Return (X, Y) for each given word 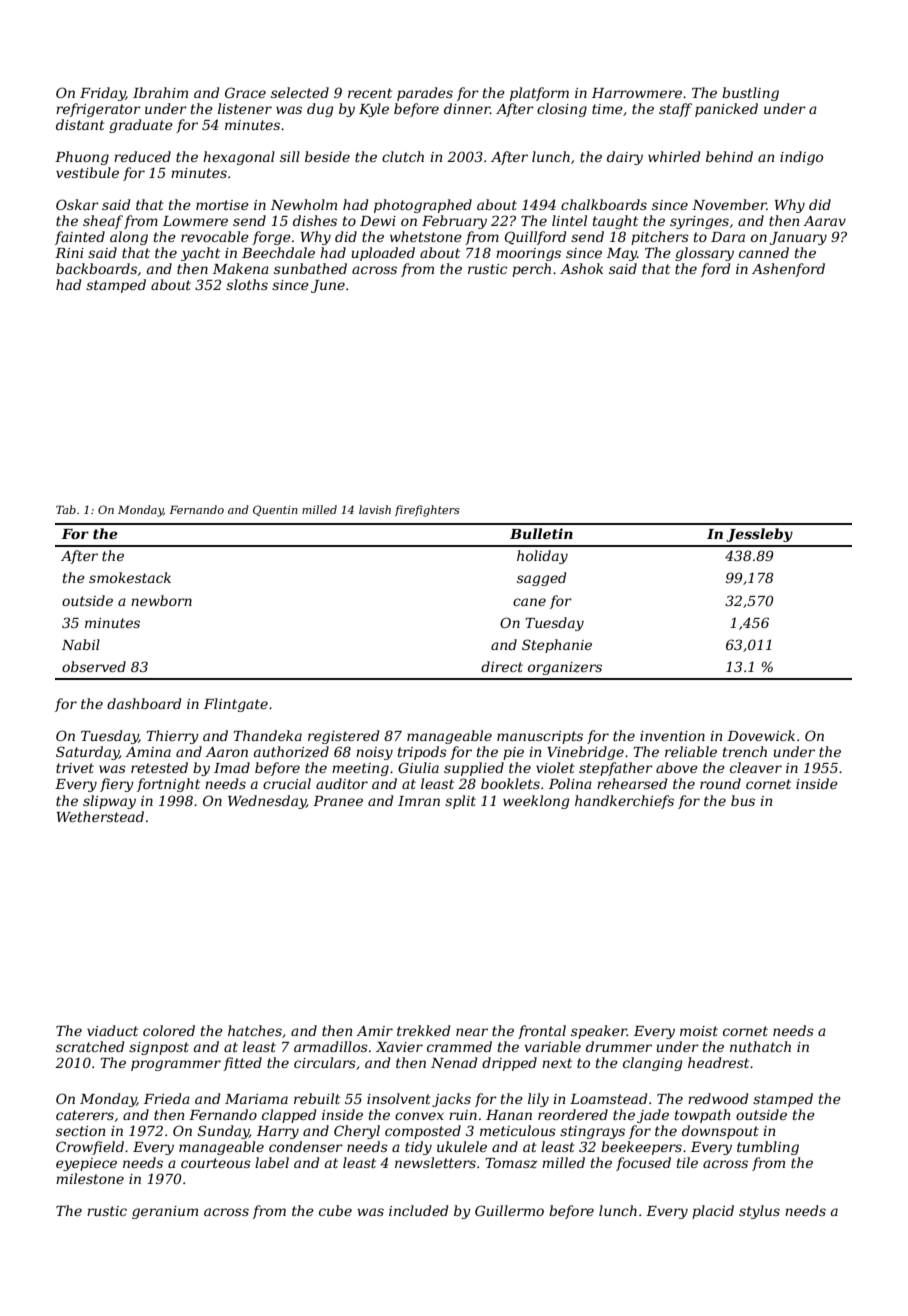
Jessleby (759, 535)
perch (531, 270)
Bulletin (541, 533)
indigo (801, 158)
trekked (423, 1030)
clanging (653, 1064)
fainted (80, 238)
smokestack (130, 577)
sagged (541, 579)
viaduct (112, 1030)
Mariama (256, 1099)
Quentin (275, 510)
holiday (542, 557)
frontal (542, 1032)
